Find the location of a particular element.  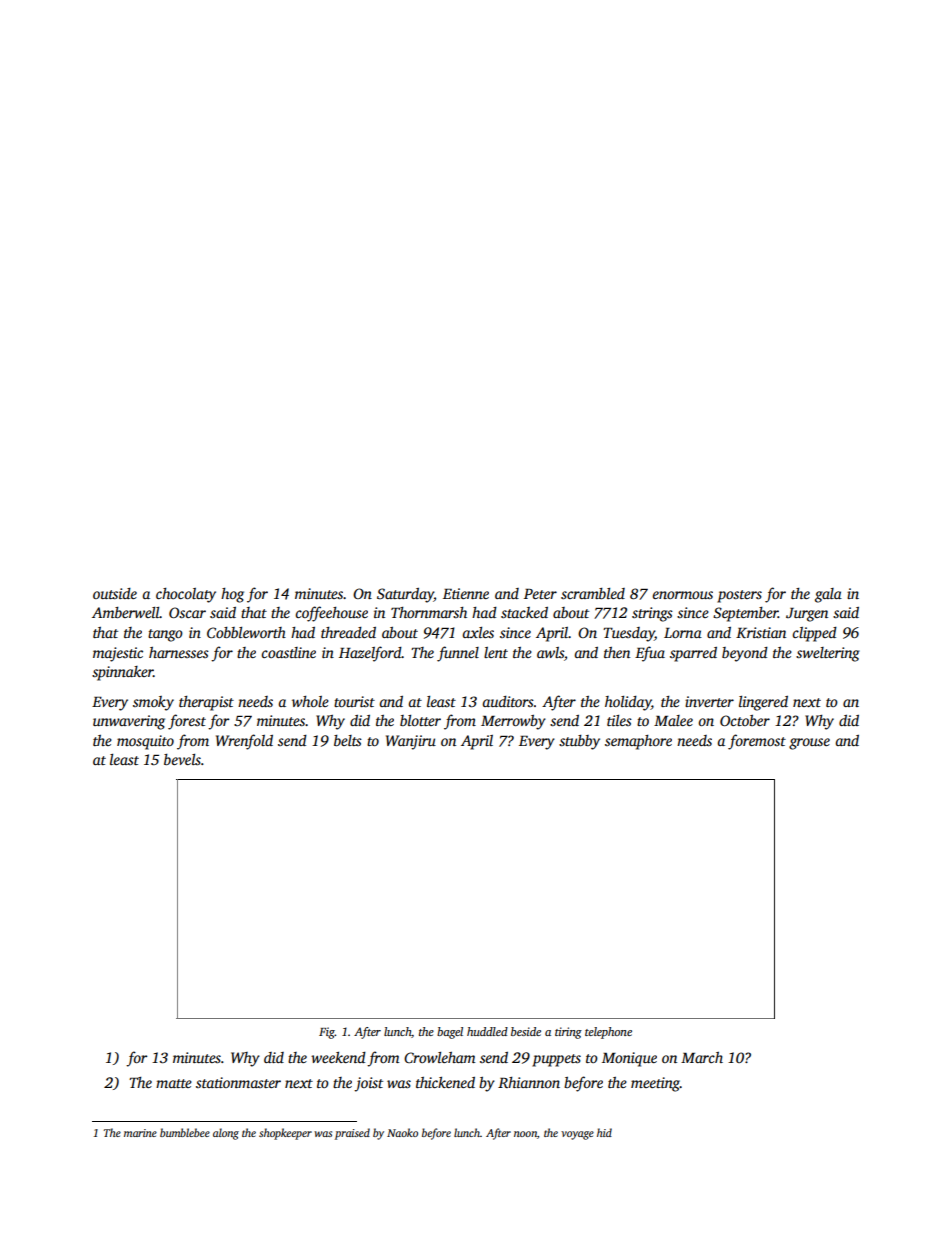

blotter is located at coordinates (420, 720).
